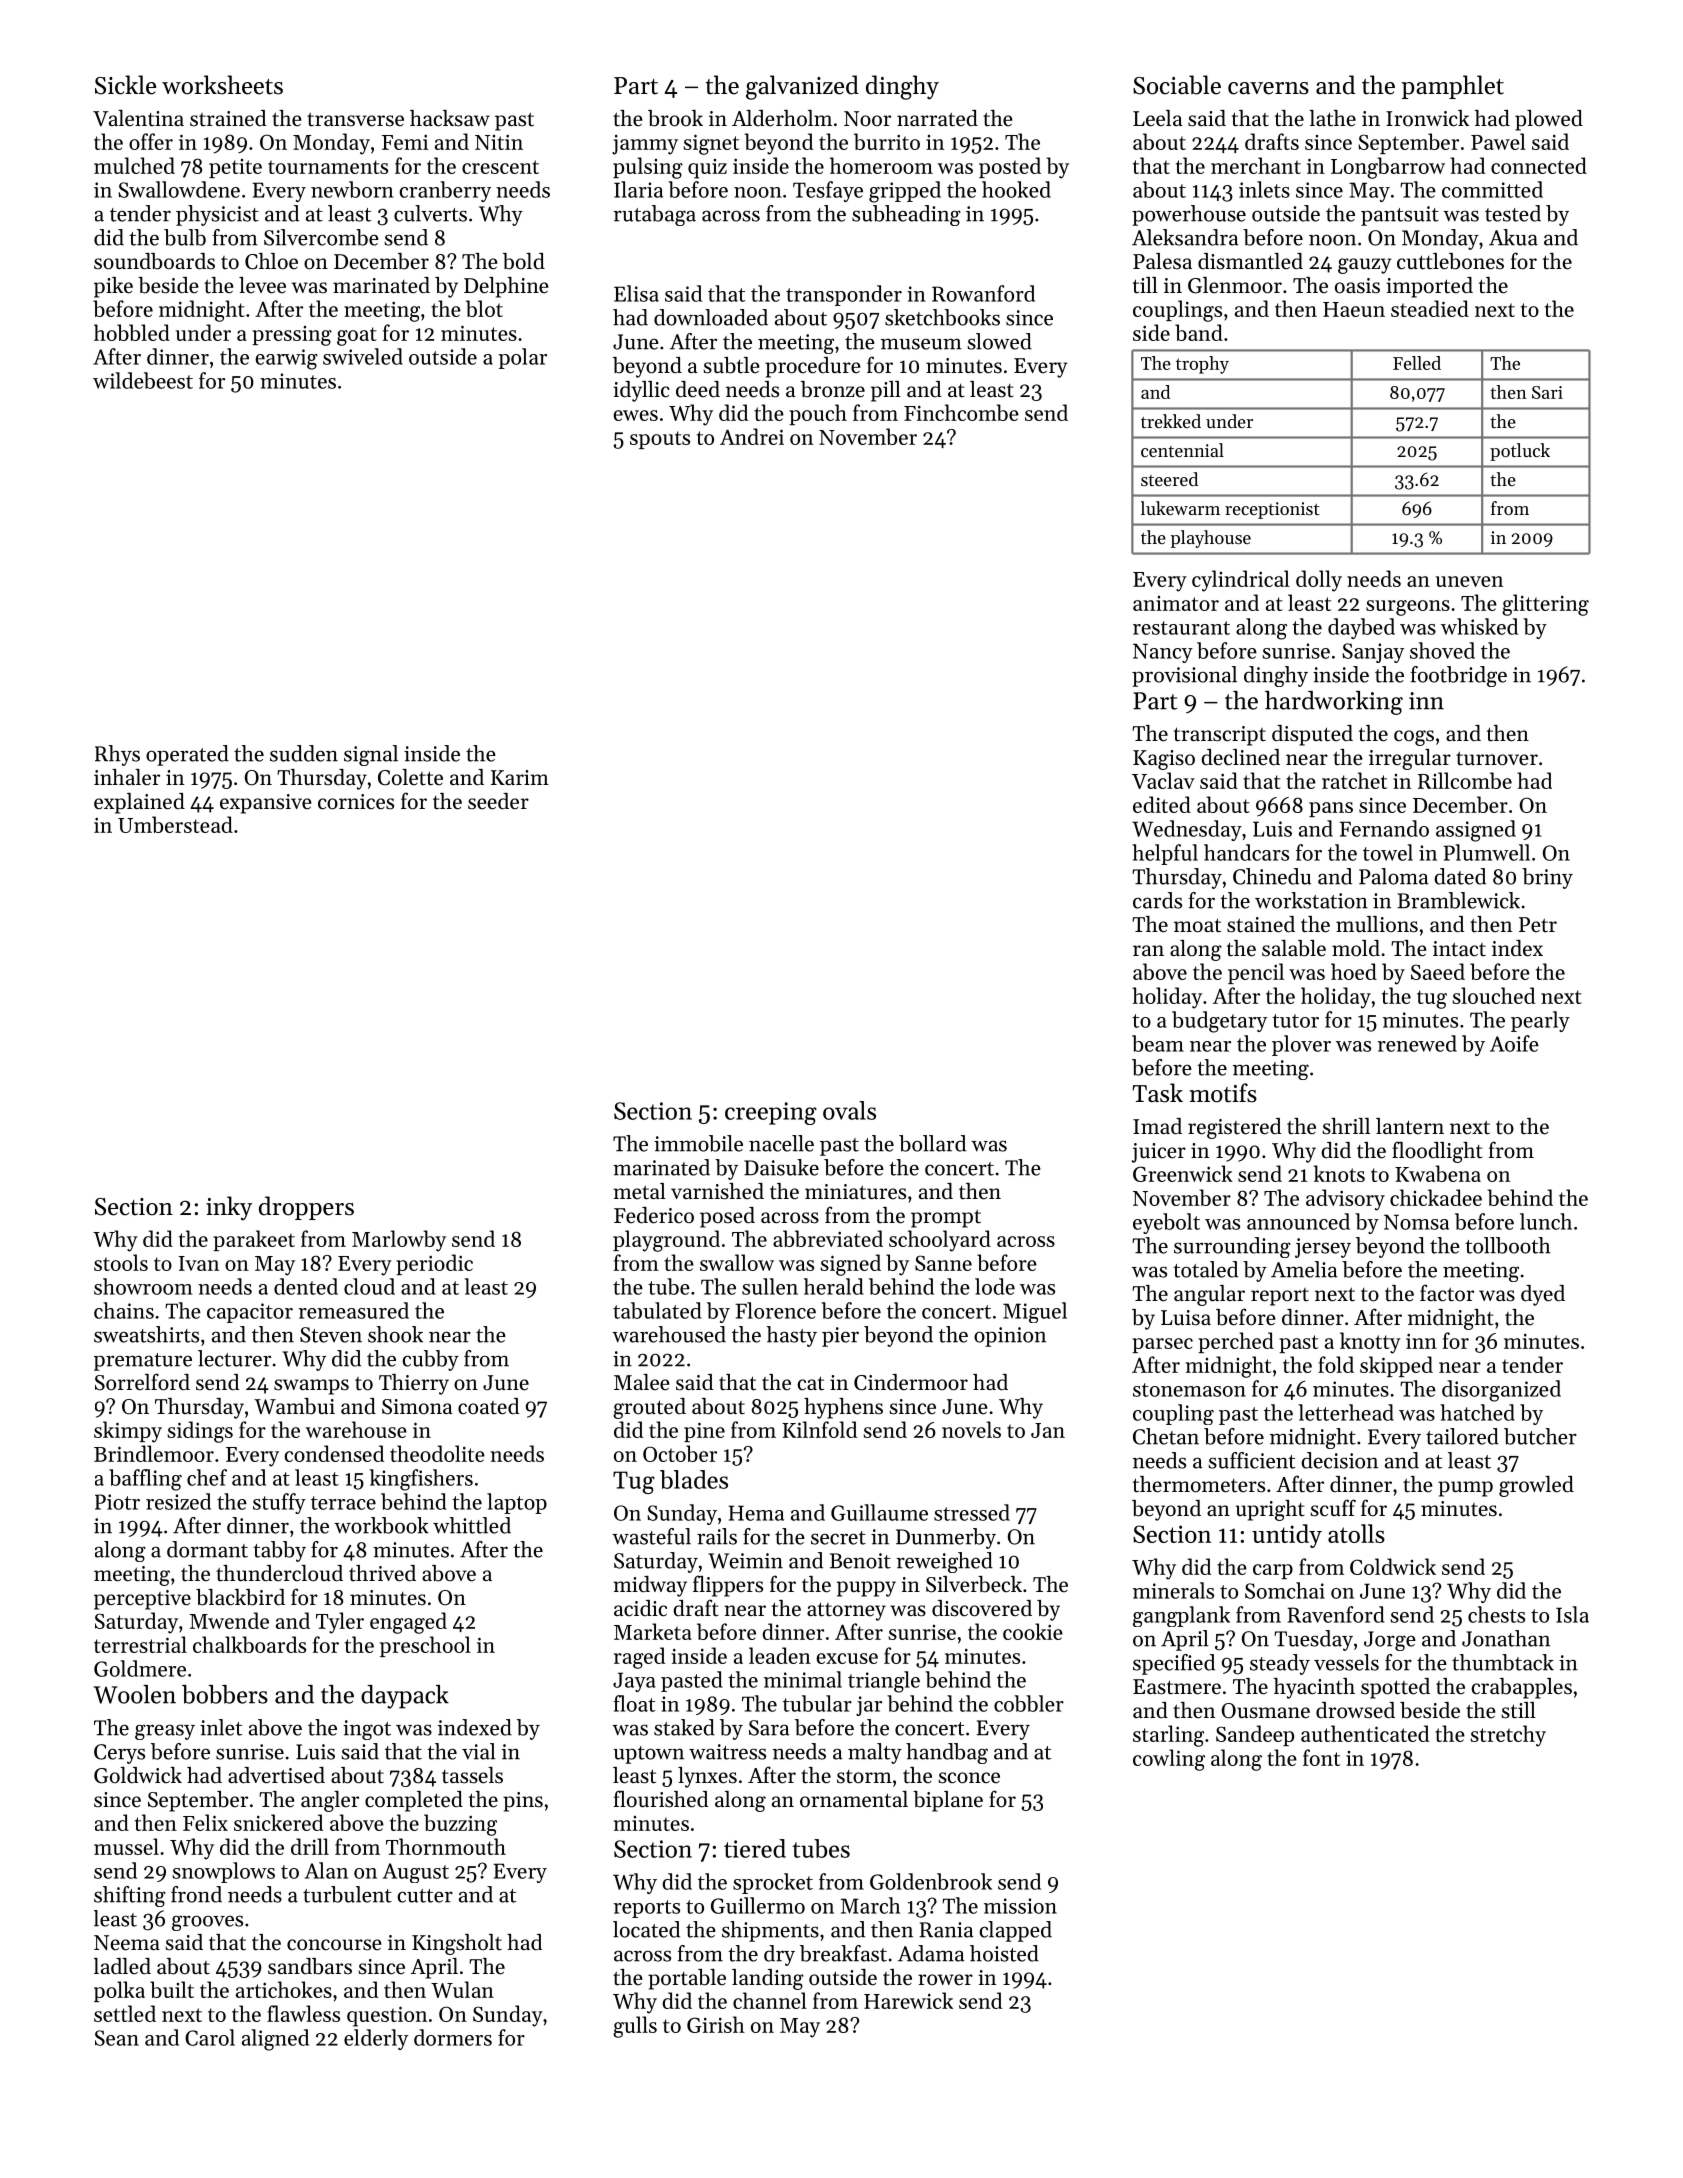 This document has width=1683, height=2178. What do you see at coordinates (1572, 1614) in the document?
I see `Isla` at bounding box center [1572, 1614].
